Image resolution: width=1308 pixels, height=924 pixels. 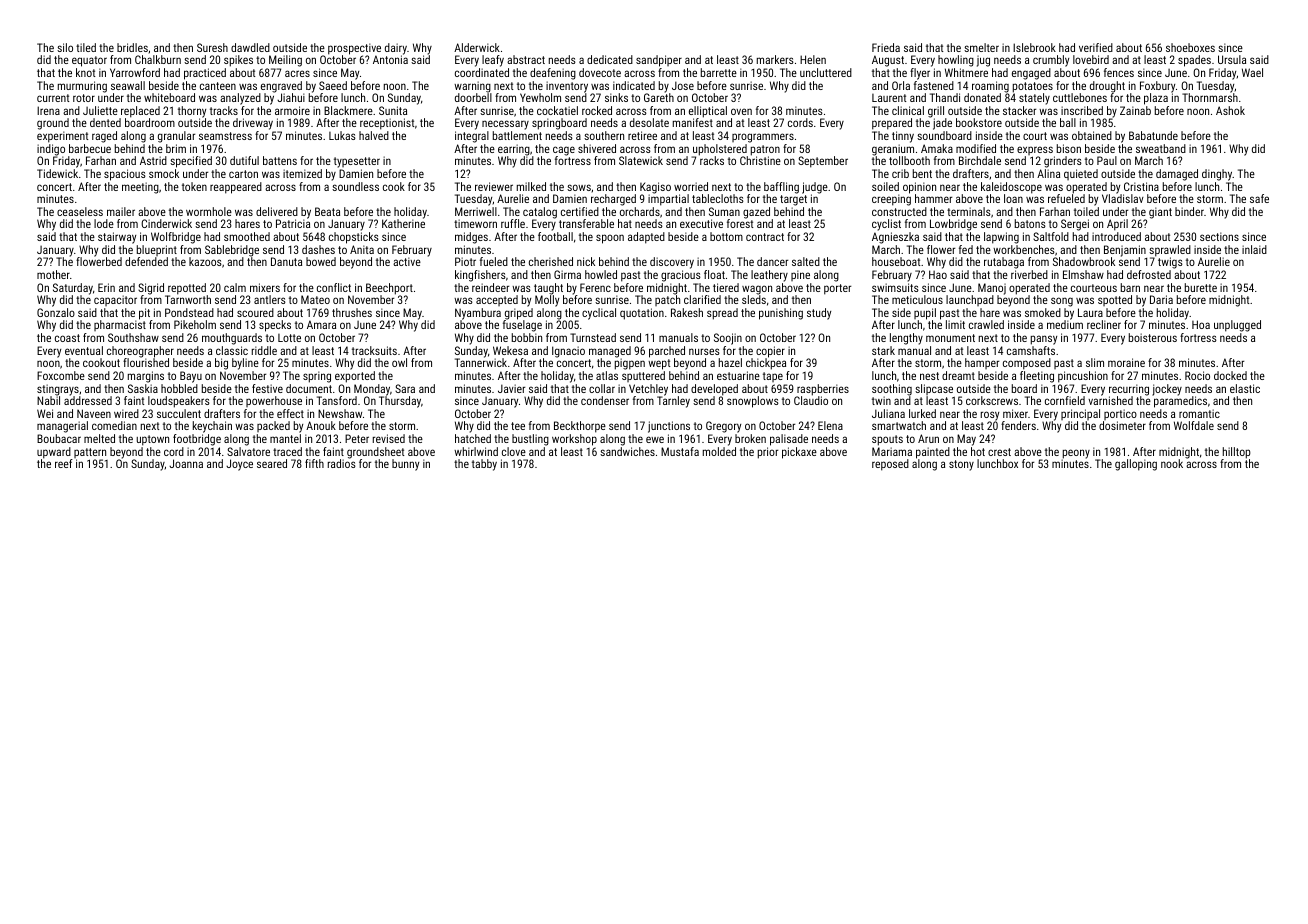 I want to click on bridles, so click(x=132, y=47).
